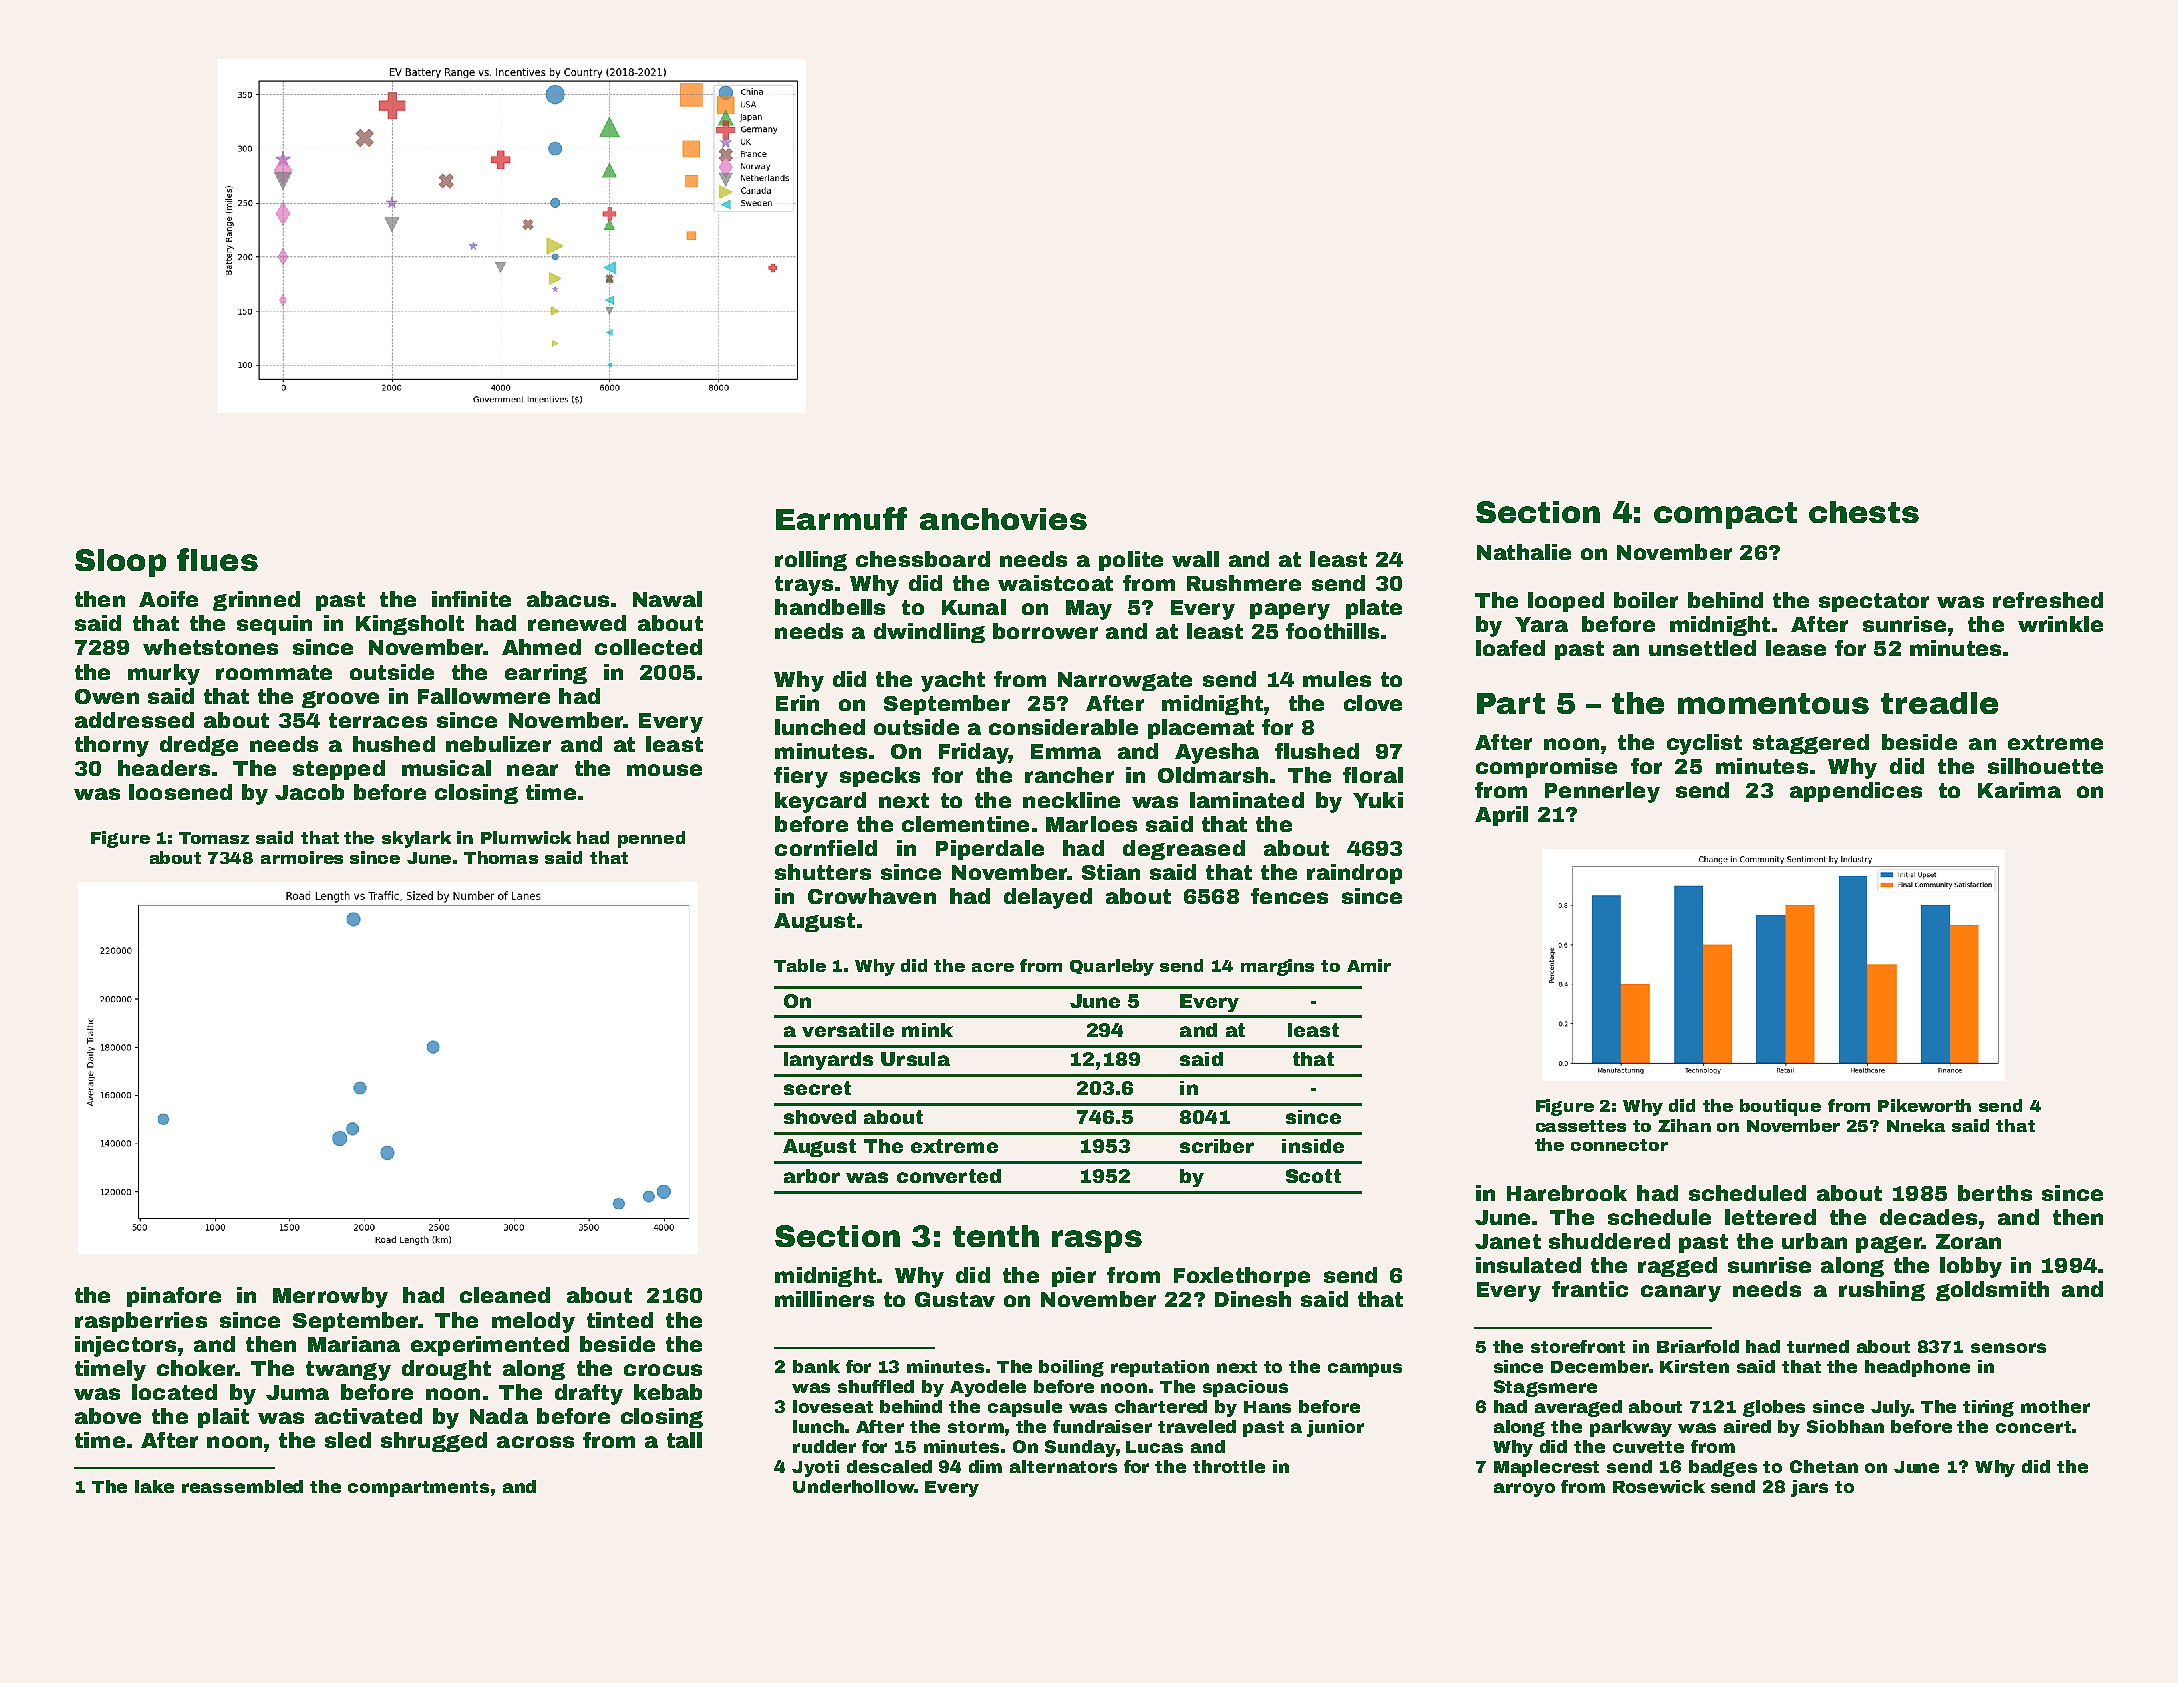 The height and width of the document is (1683, 2178). I want to click on reputation, so click(1160, 1368).
